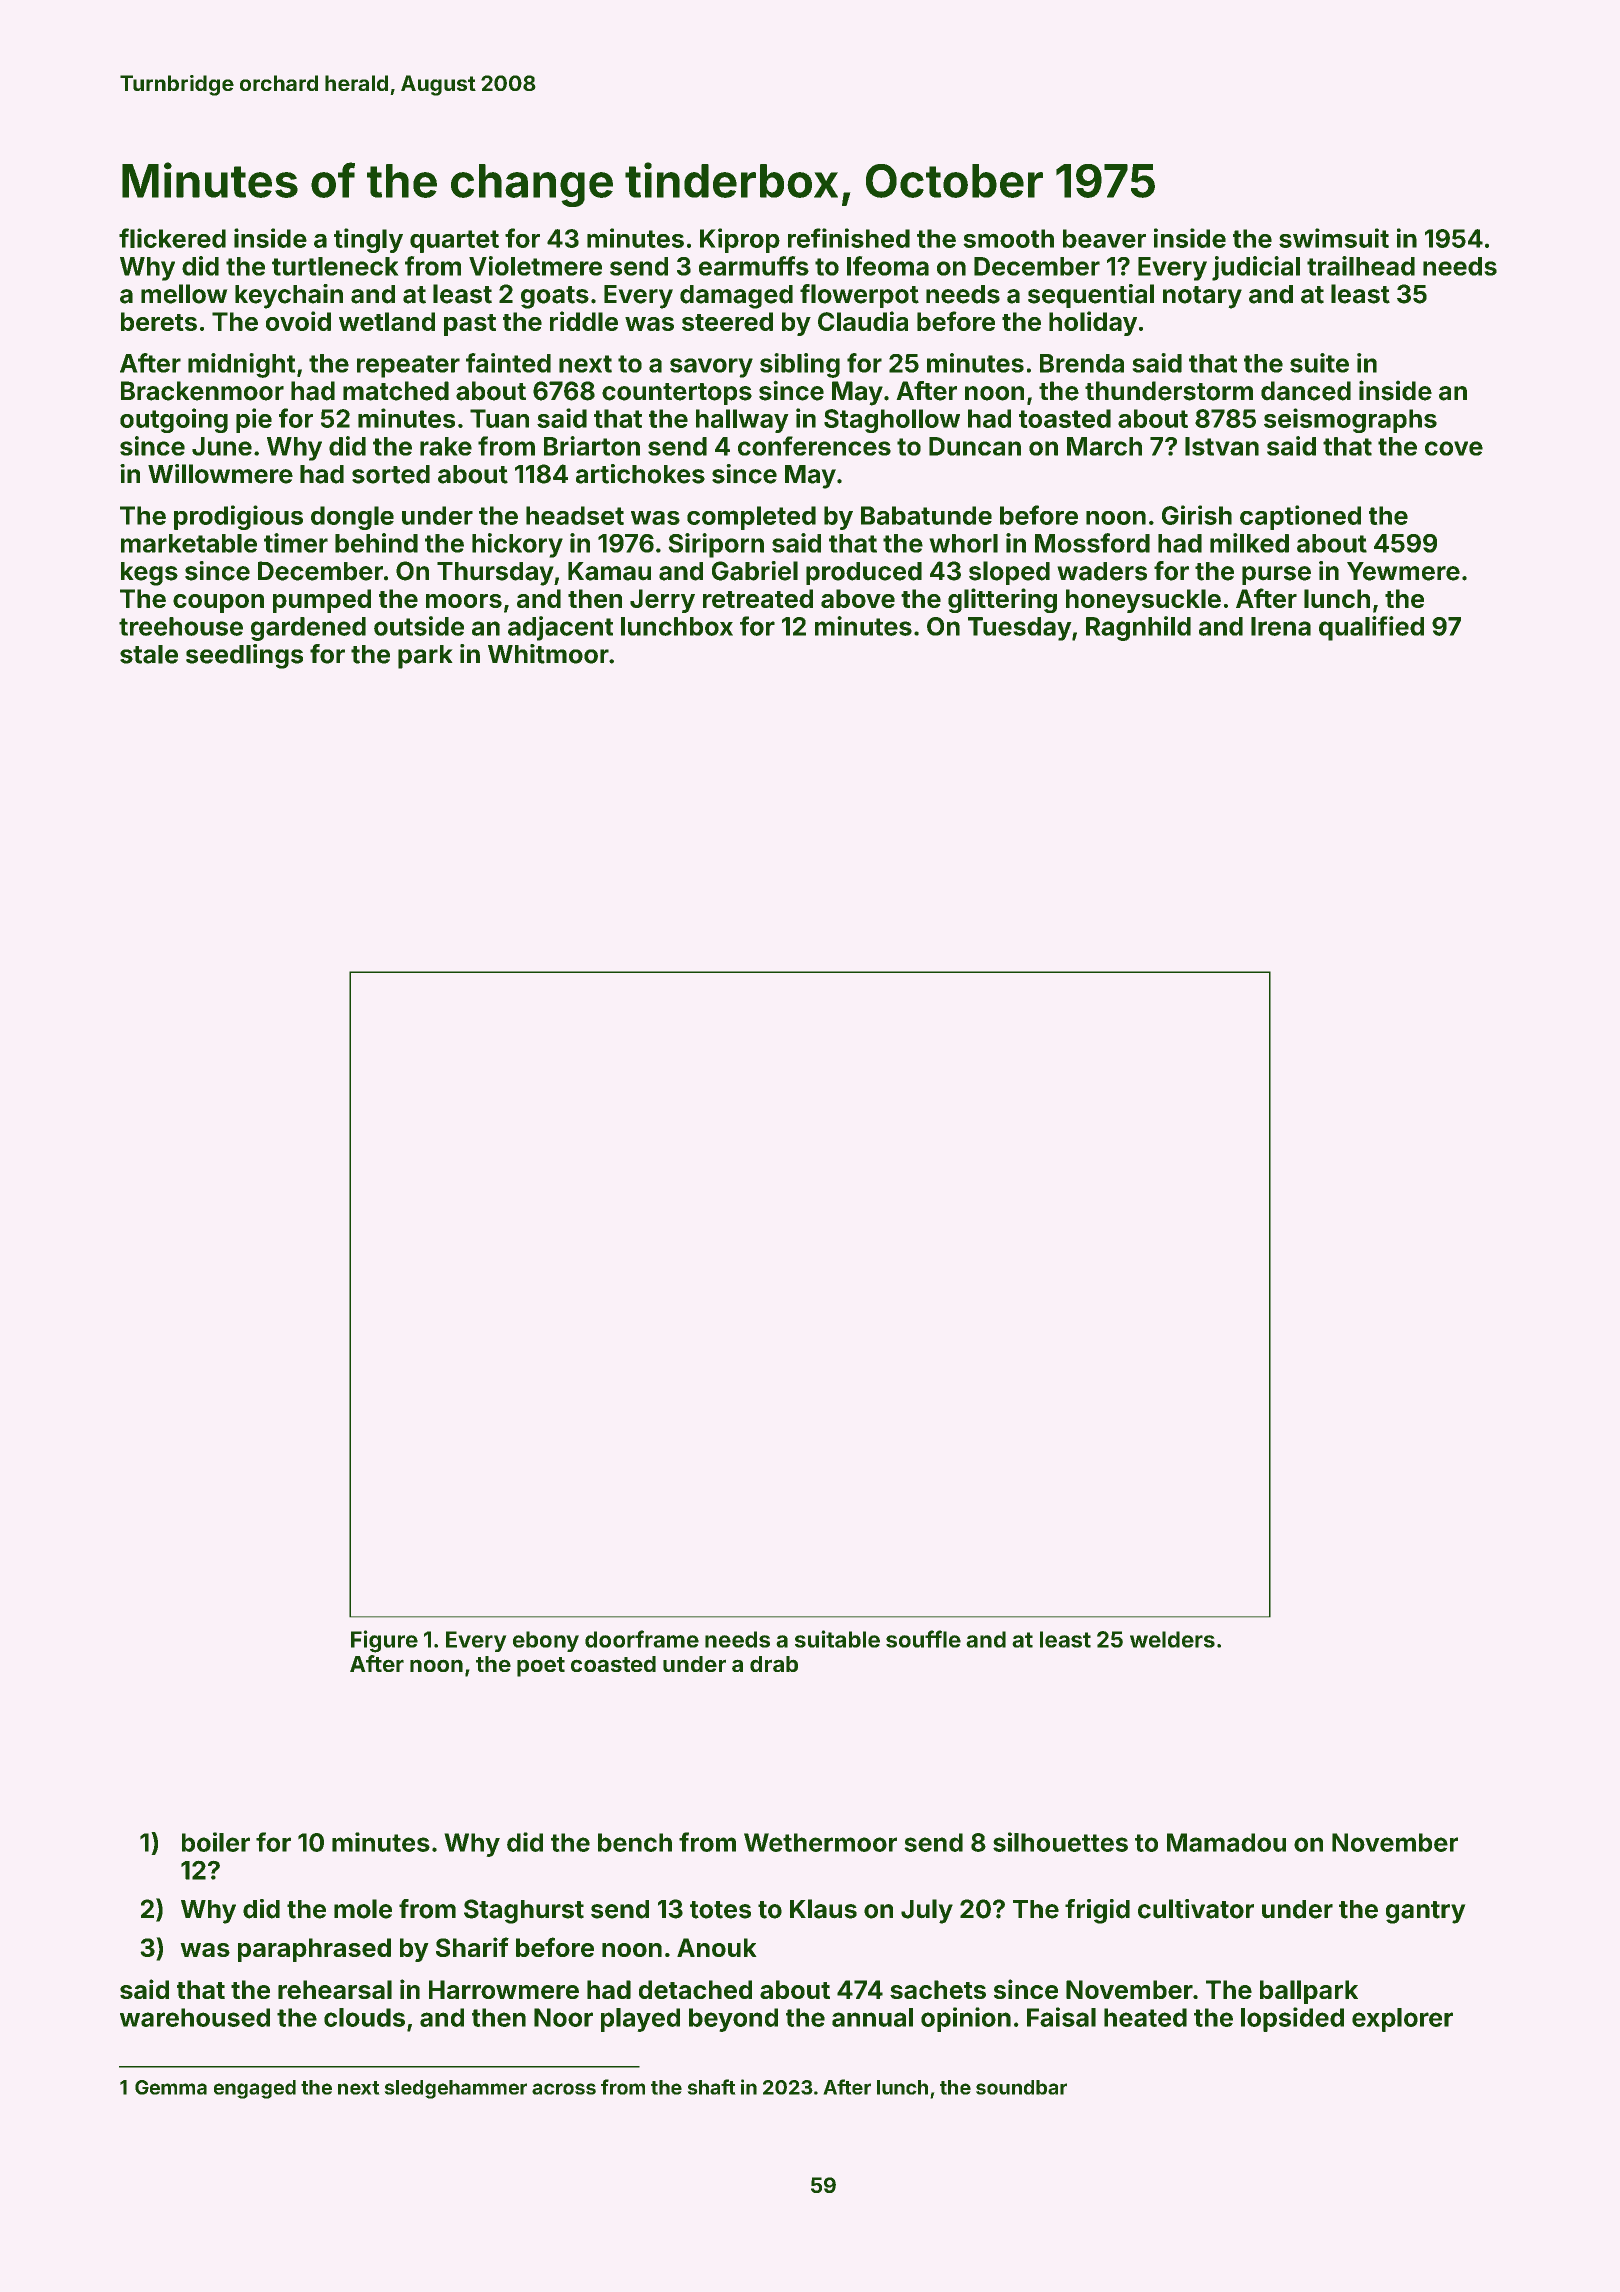 This screenshot has height=2292, width=1620. What do you see at coordinates (171, 2087) in the screenshot?
I see `Gemma` at bounding box center [171, 2087].
